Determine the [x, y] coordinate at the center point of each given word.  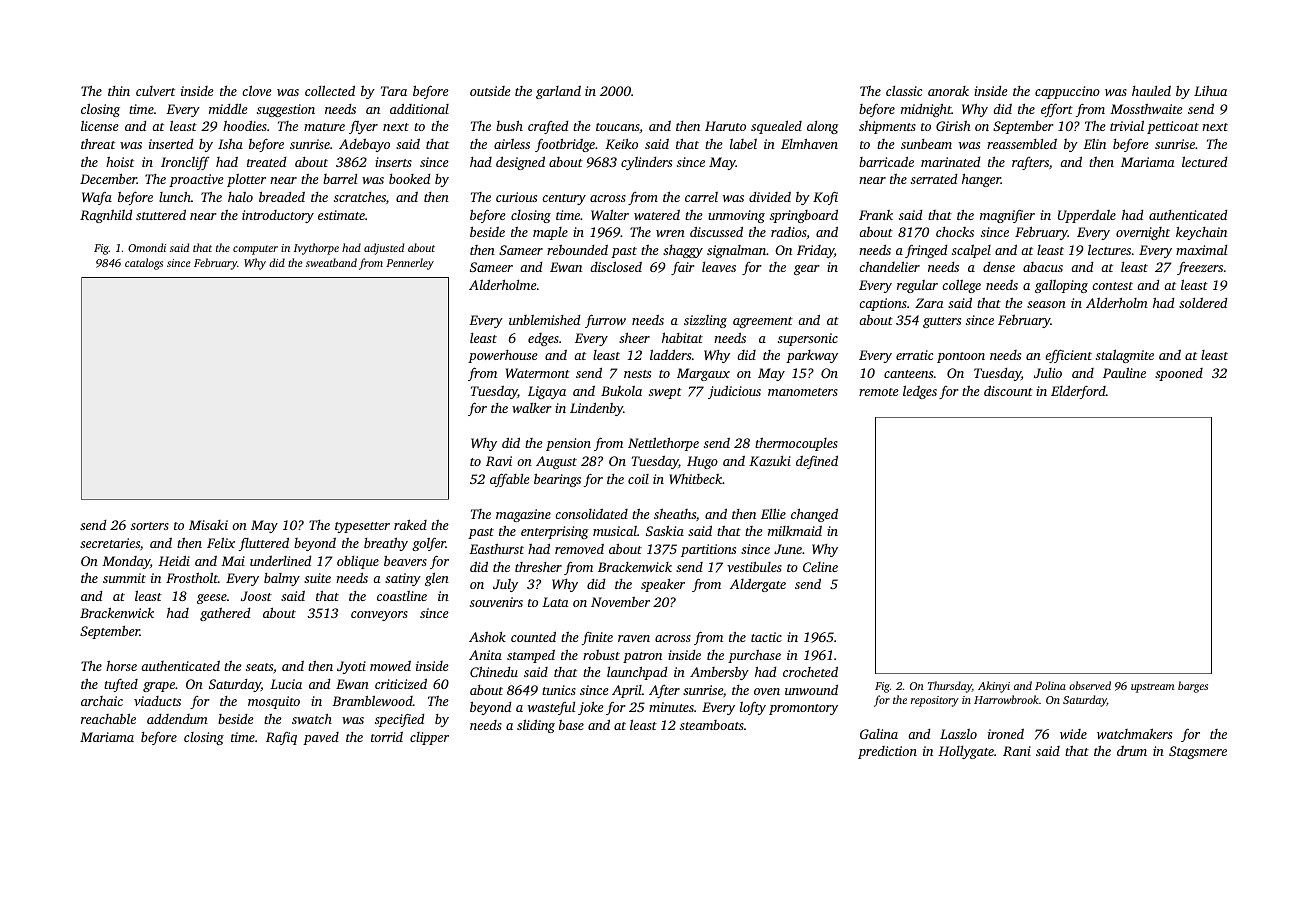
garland [558, 92]
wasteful [551, 708]
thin [119, 91]
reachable [108, 718]
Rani [1017, 751]
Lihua [1210, 90]
